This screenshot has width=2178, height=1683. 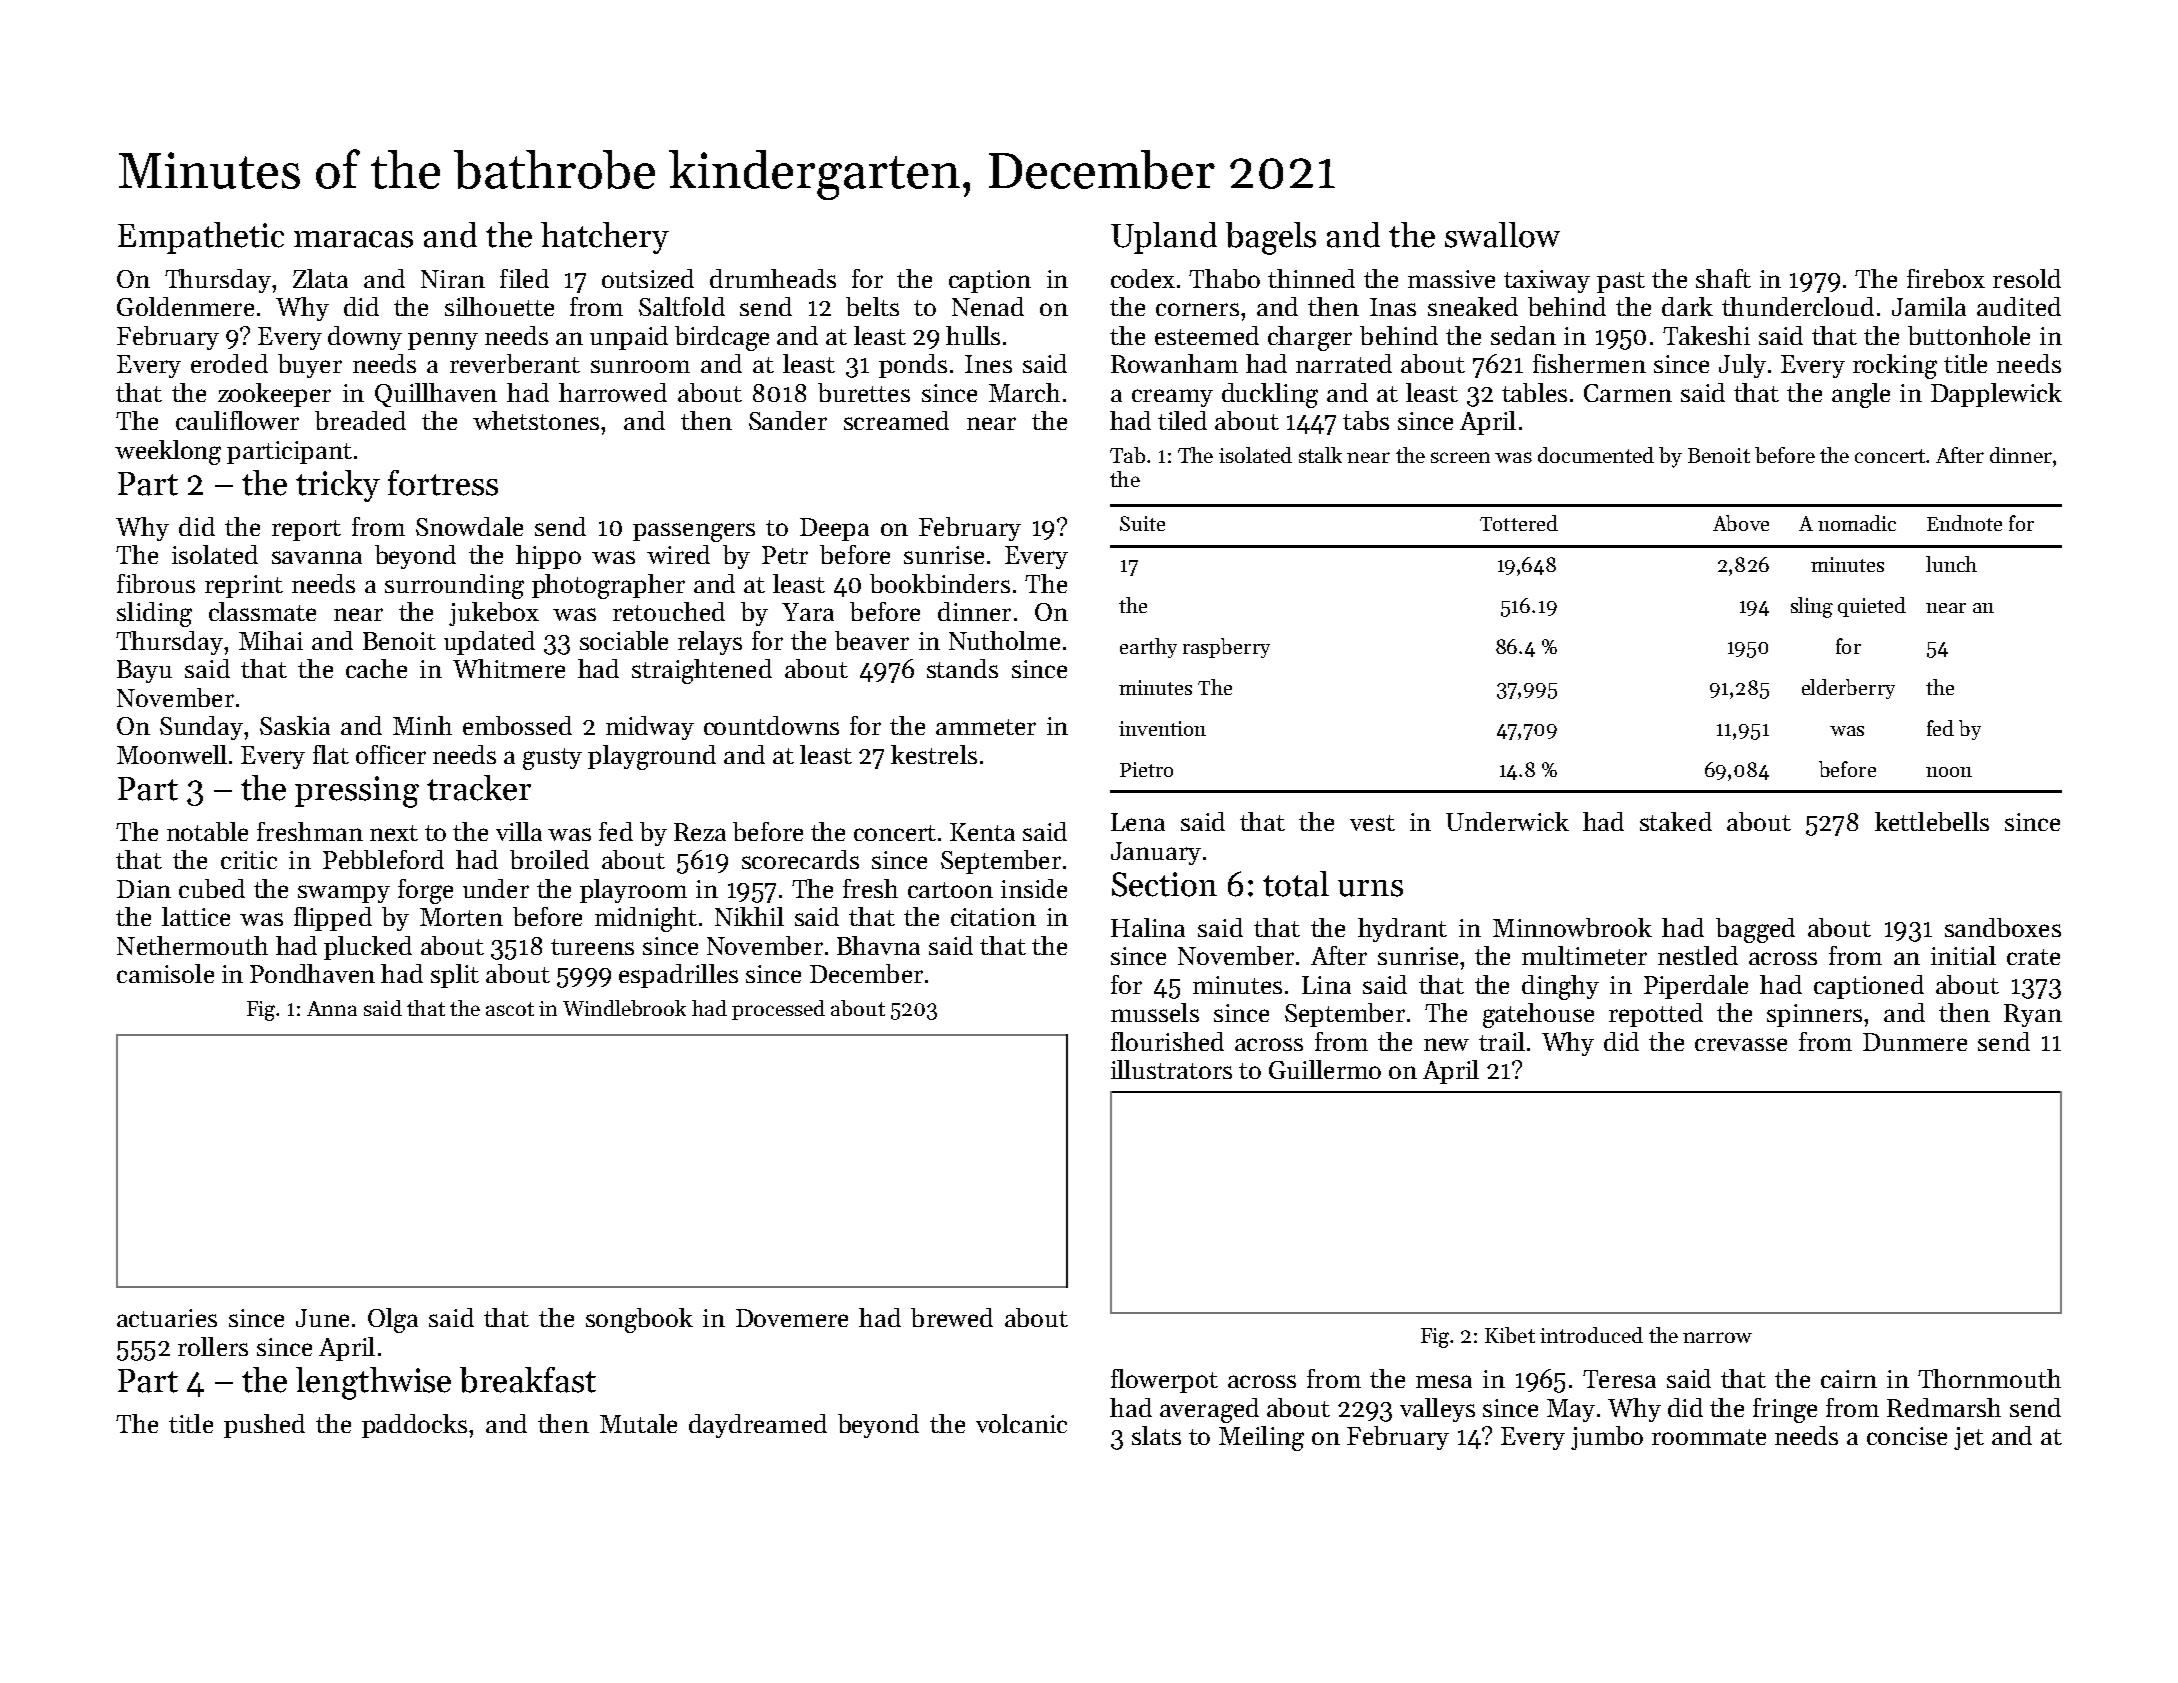 I want to click on nestled, so click(x=1698, y=955).
